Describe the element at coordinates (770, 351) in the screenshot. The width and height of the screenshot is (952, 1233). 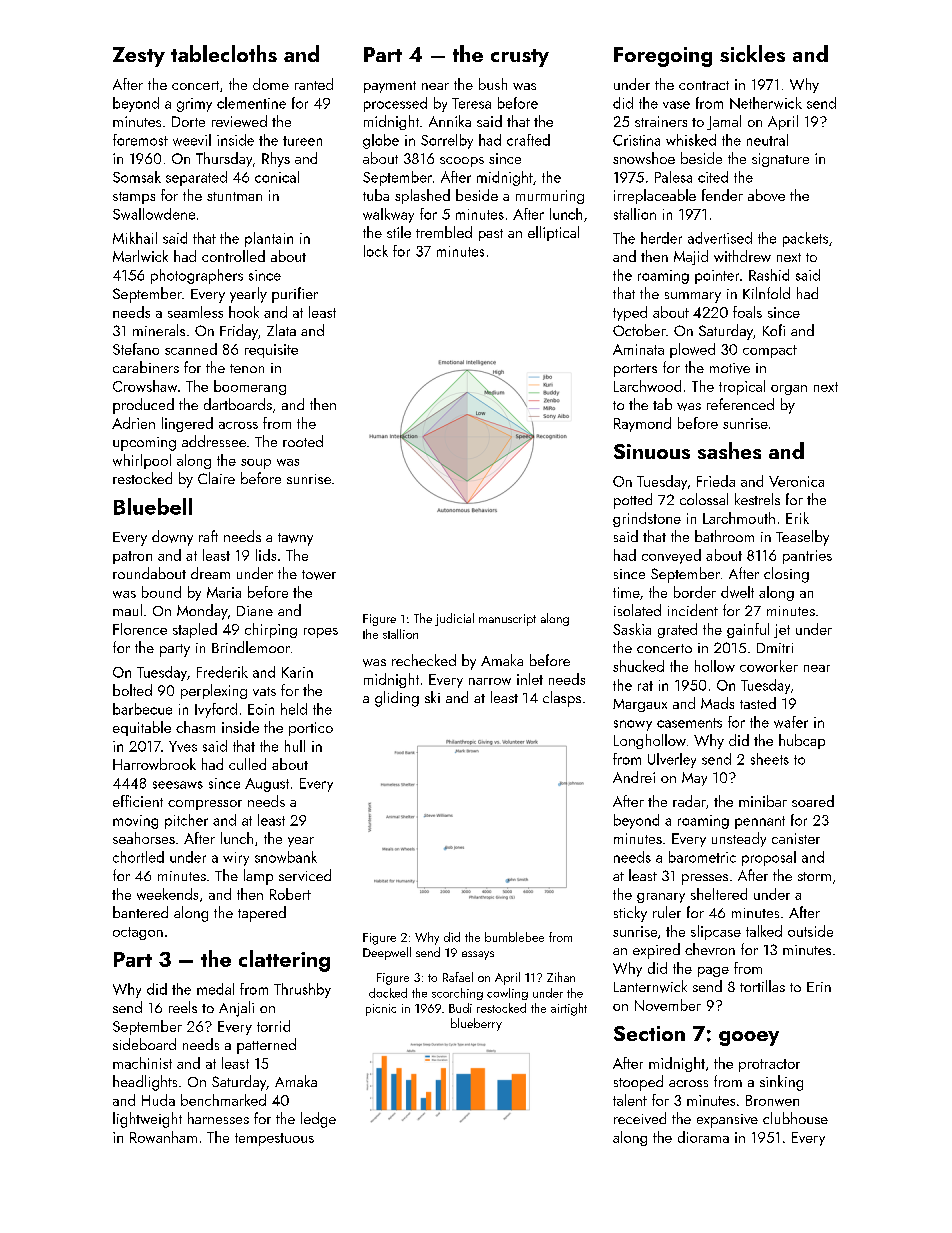
I see `compact` at that location.
